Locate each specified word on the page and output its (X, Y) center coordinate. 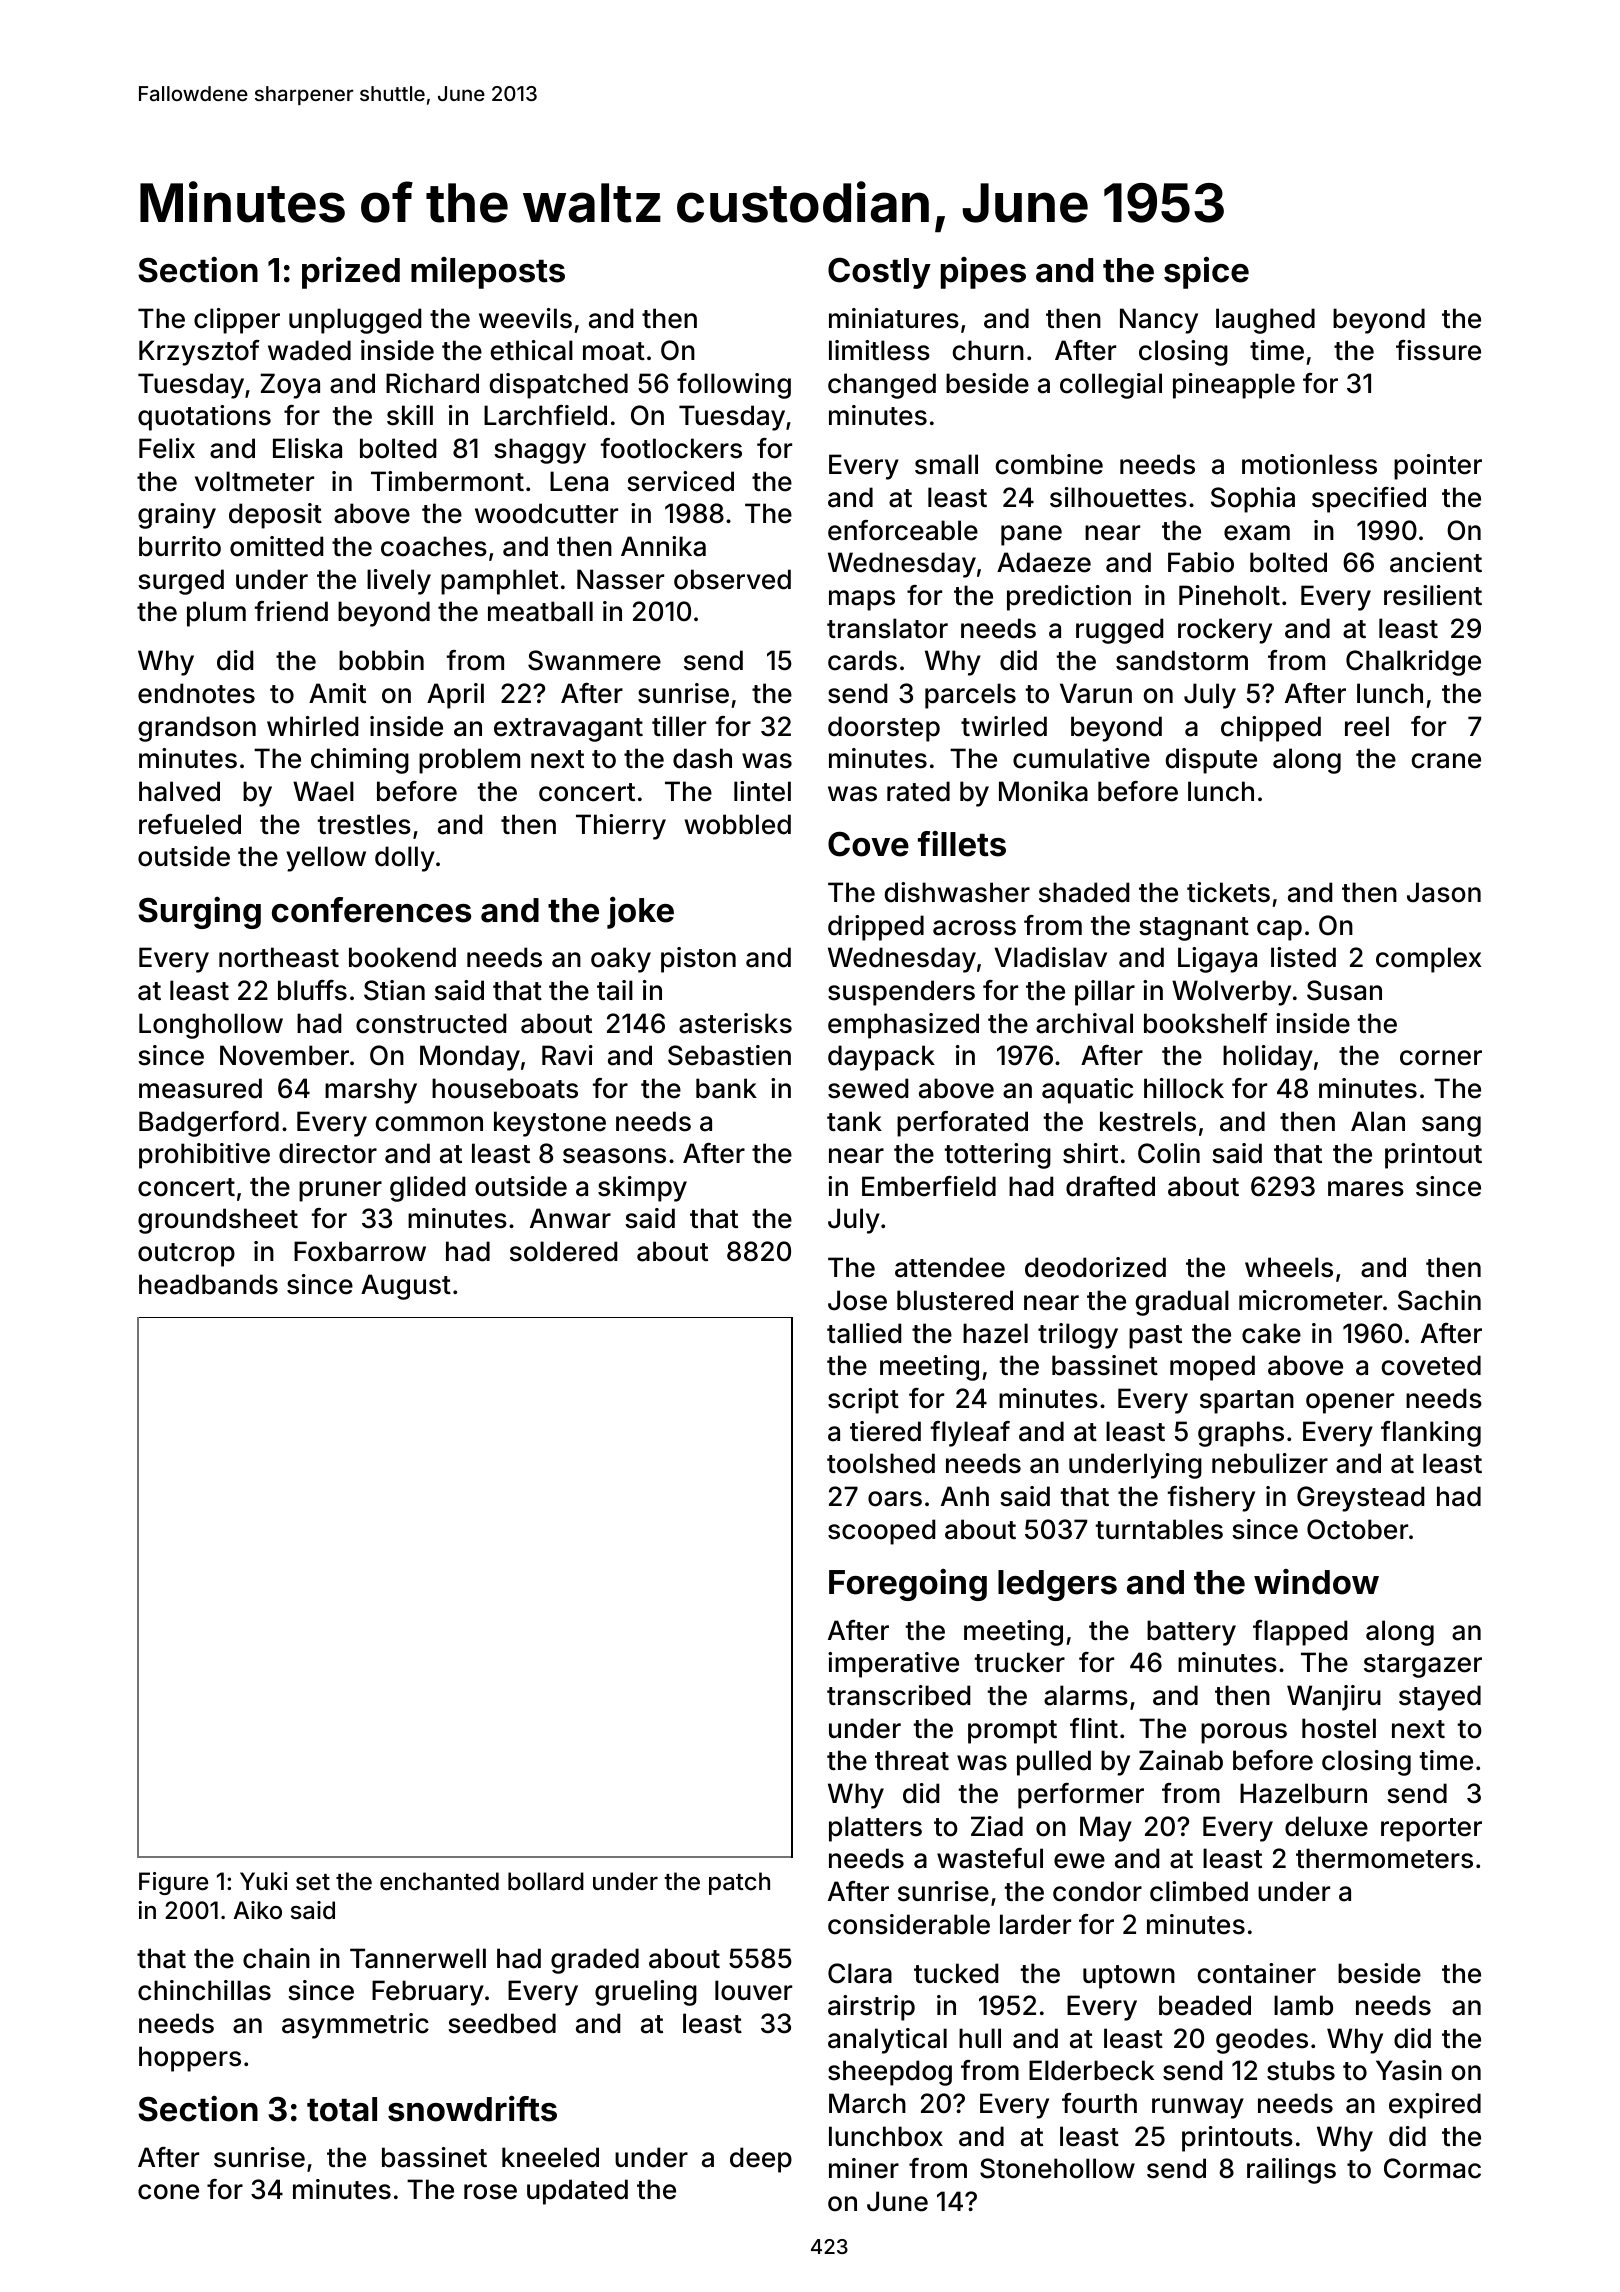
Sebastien (729, 1055)
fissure (1438, 350)
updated (577, 2192)
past (1155, 1337)
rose (490, 2192)
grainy (177, 516)
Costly (879, 273)
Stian (394, 990)
